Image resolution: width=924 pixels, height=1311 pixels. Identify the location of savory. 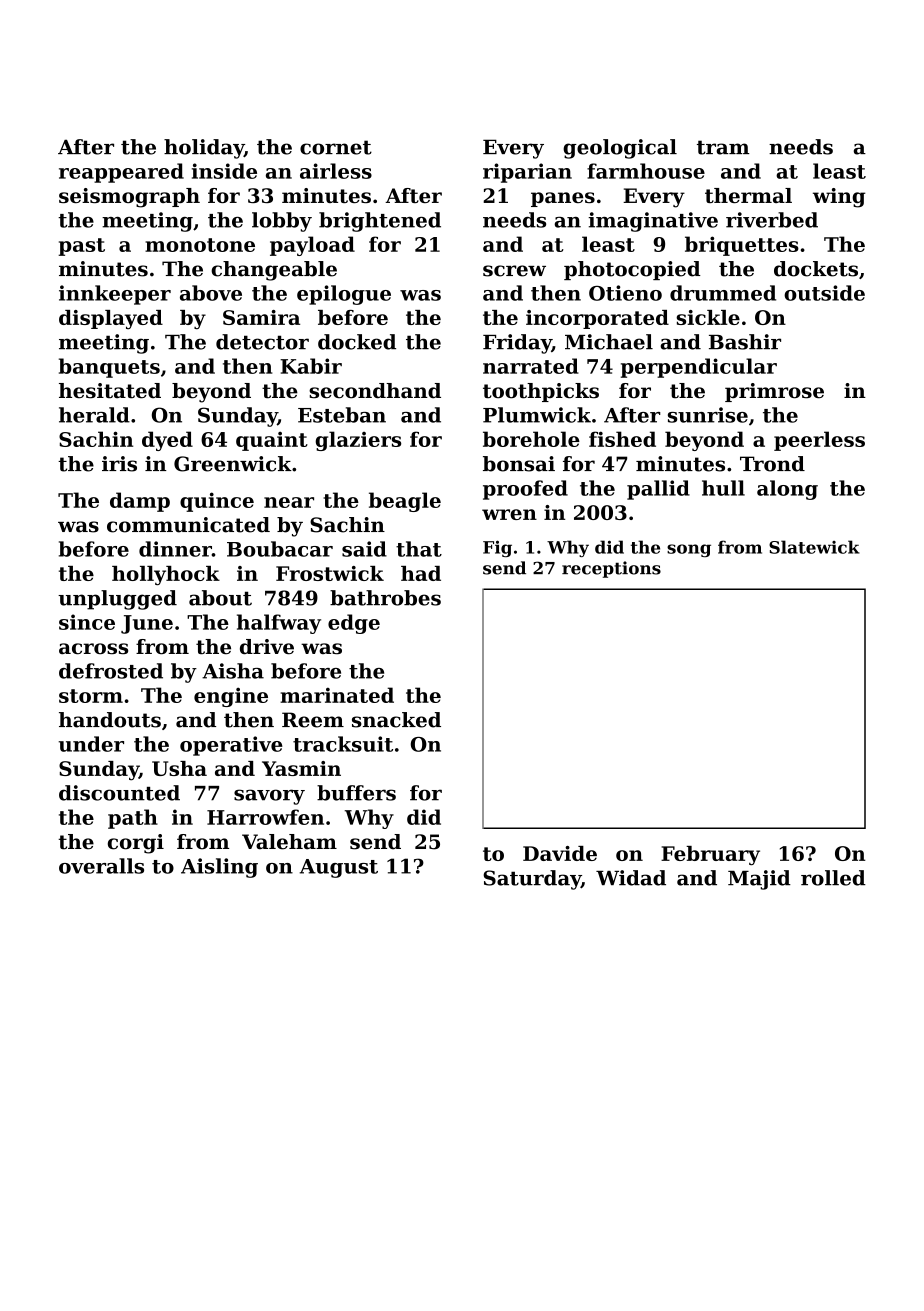
(269, 797).
